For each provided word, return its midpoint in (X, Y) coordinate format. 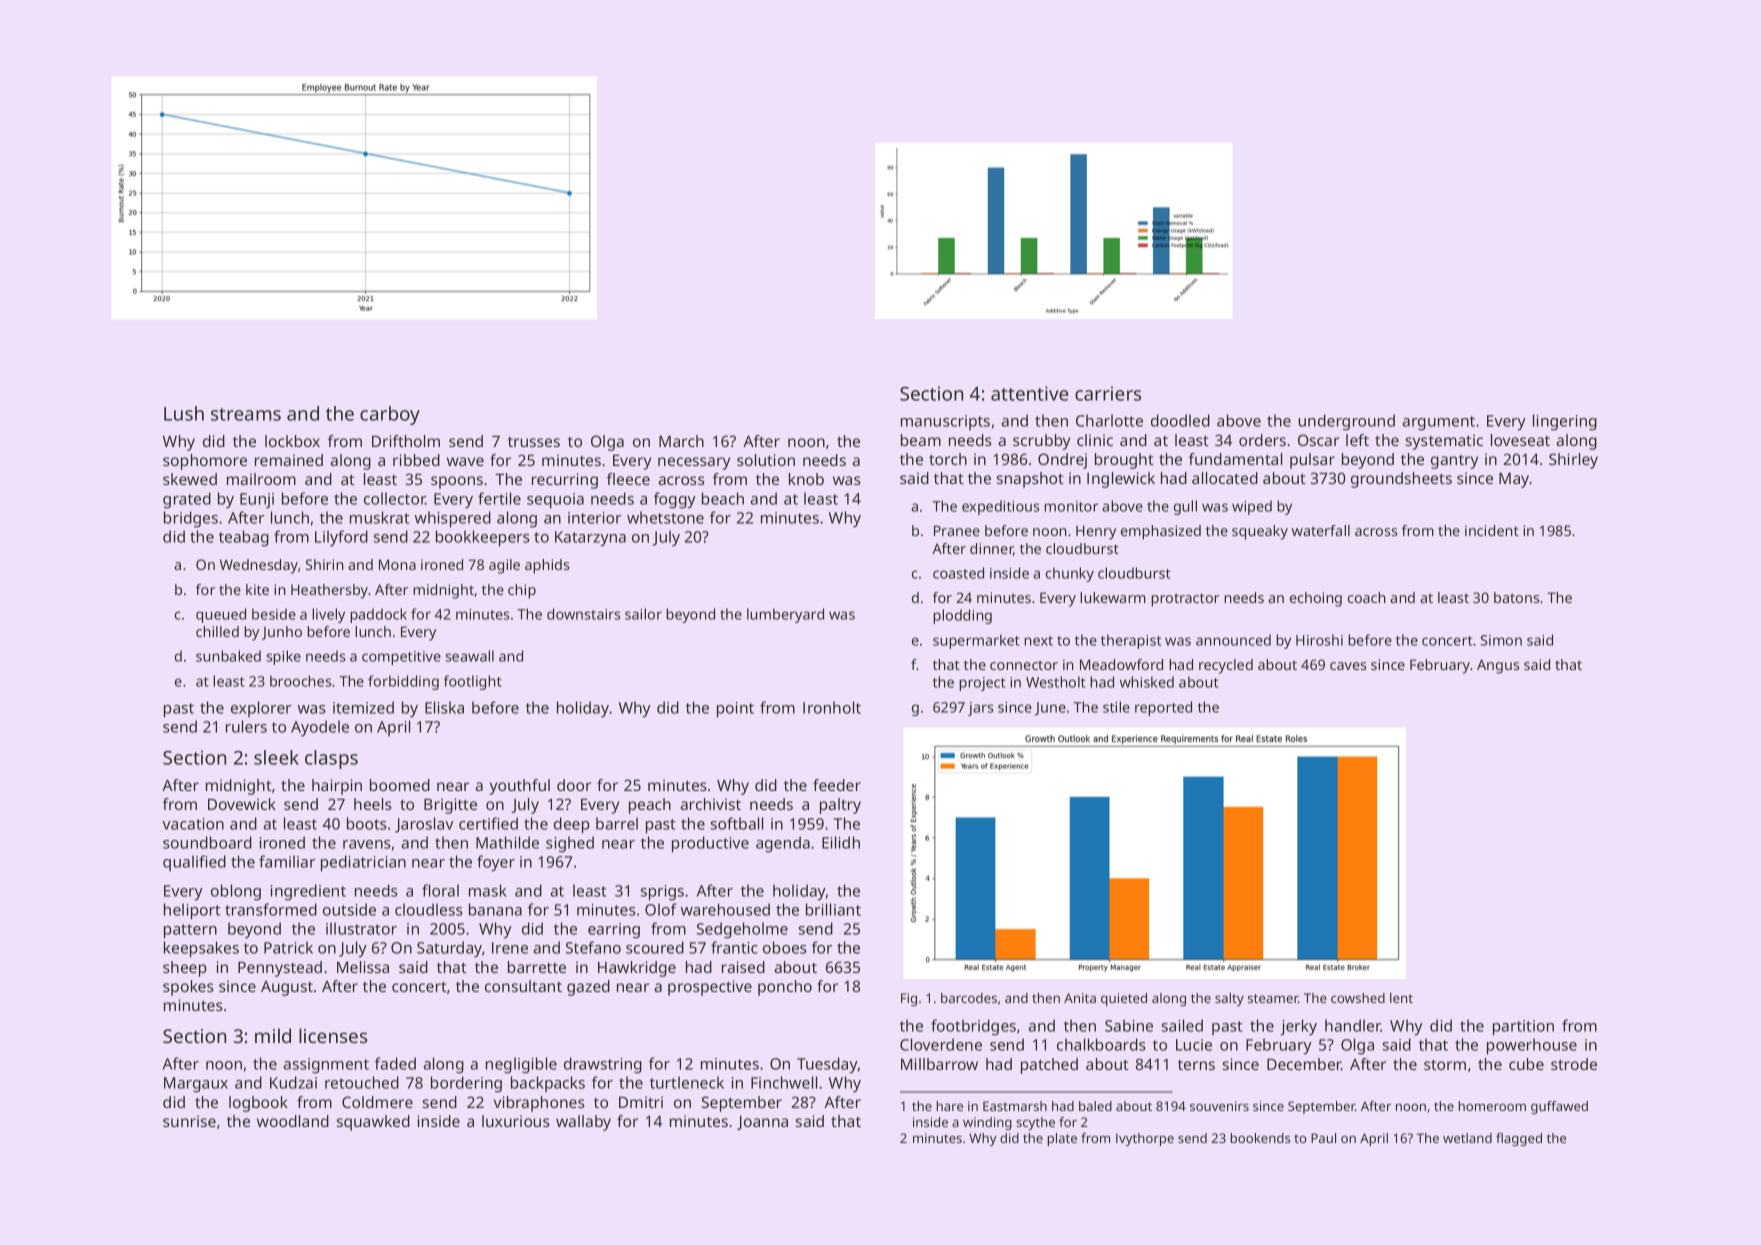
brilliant (833, 909)
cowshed (1358, 998)
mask (488, 890)
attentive (1029, 393)
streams (246, 414)
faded (395, 1063)
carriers (1108, 393)
